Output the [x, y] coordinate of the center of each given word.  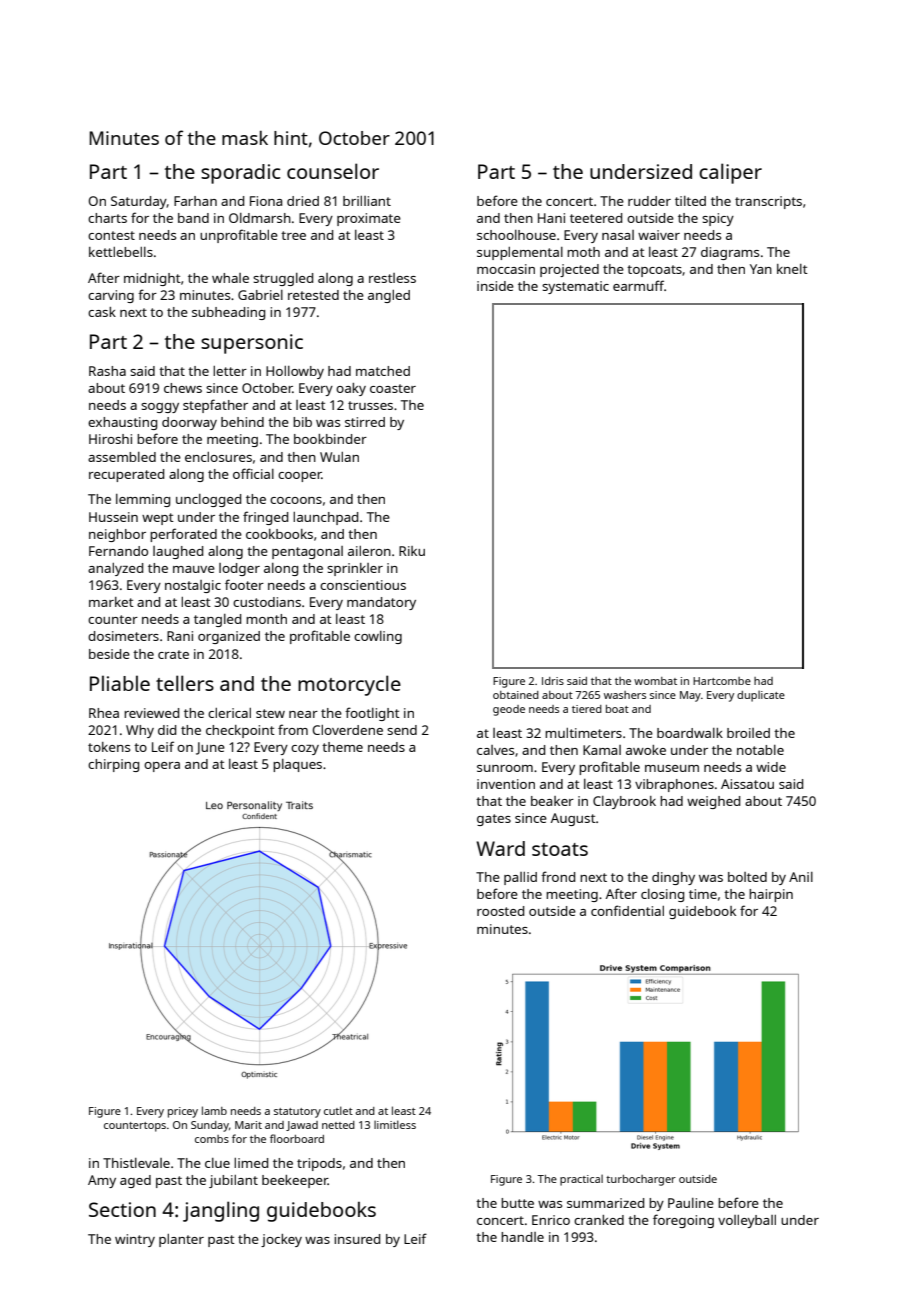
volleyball [747, 1221]
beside [109, 654]
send [402, 730]
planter [181, 1240]
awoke [646, 750]
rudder [649, 201]
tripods [319, 1164]
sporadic [240, 174]
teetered [596, 218]
